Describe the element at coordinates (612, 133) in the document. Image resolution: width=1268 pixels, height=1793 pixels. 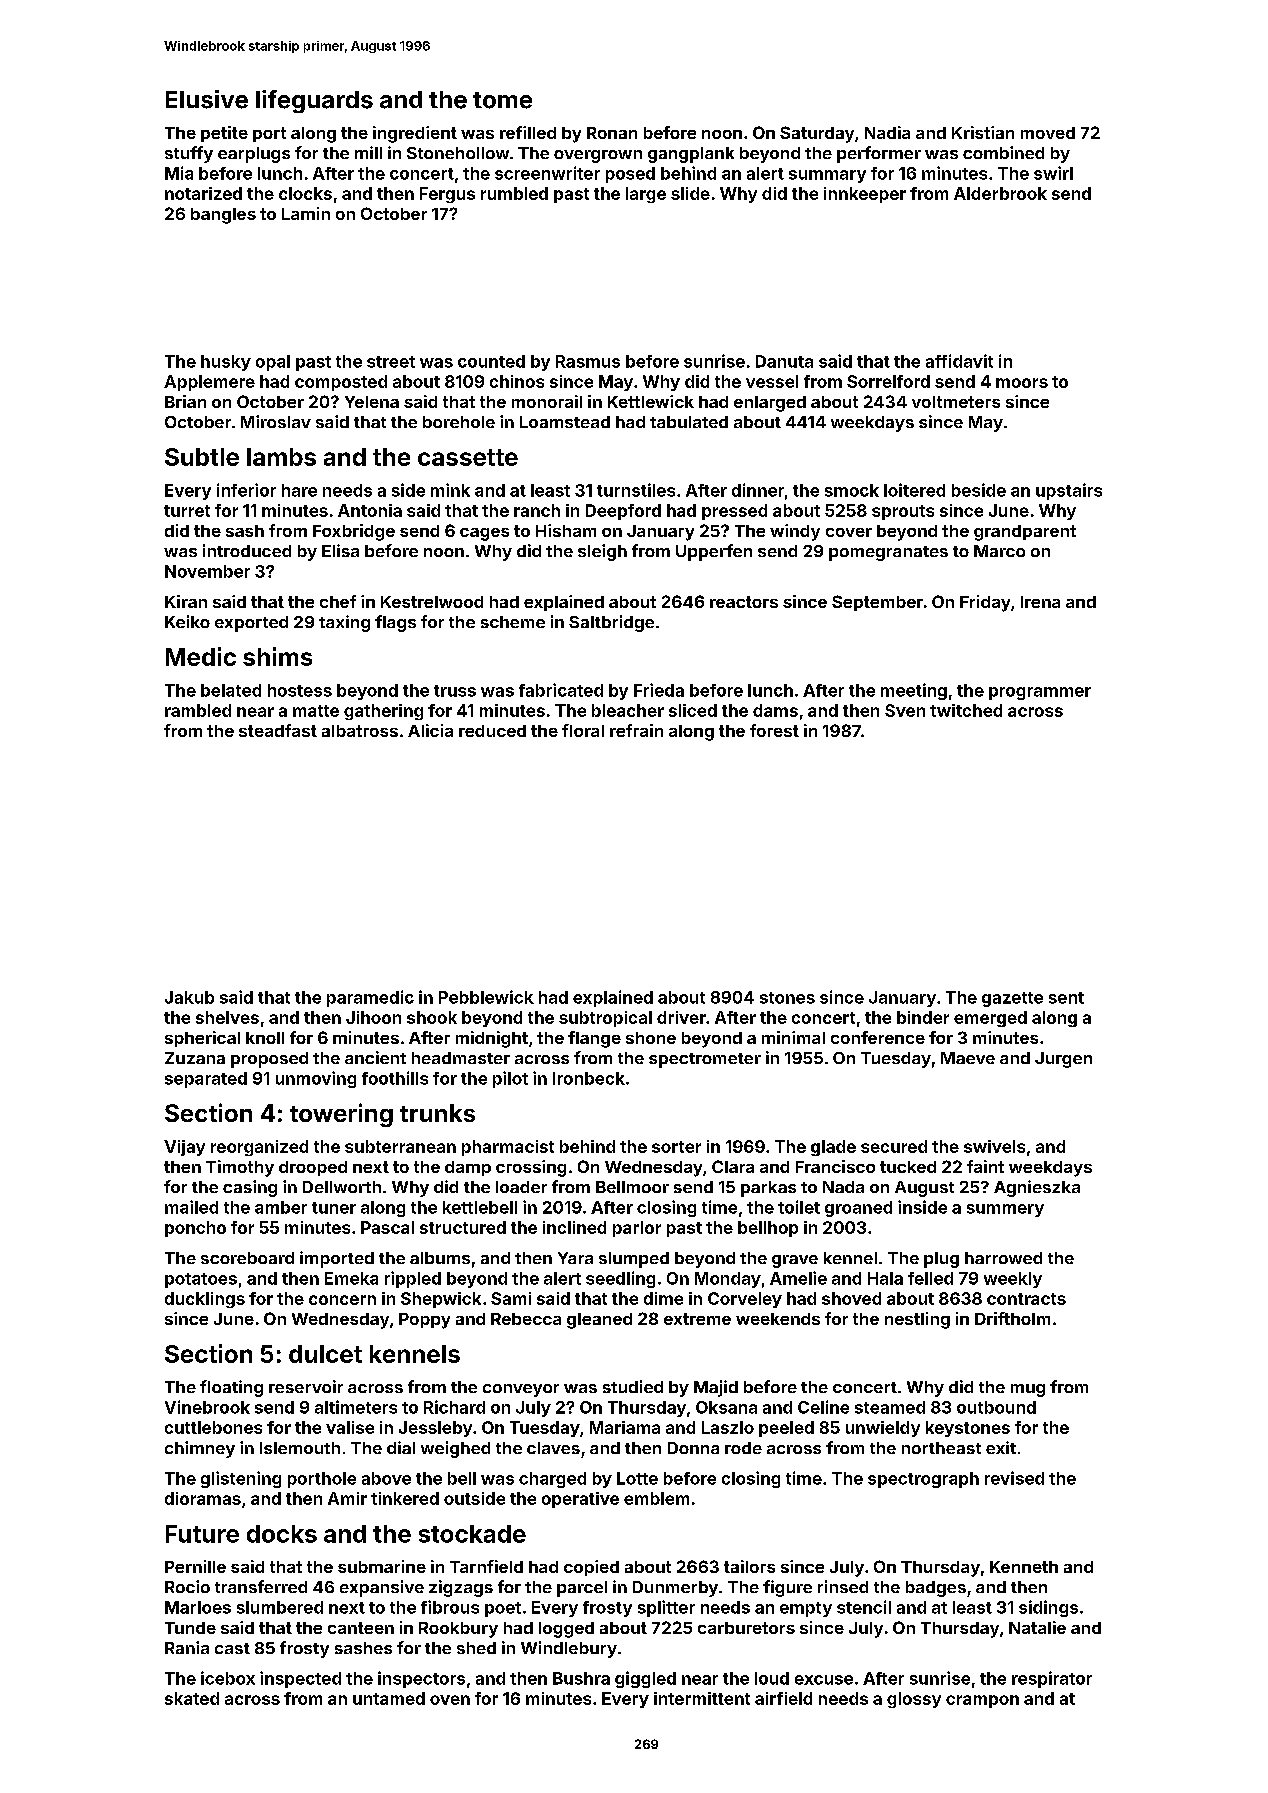
I see `Ronan` at that location.
